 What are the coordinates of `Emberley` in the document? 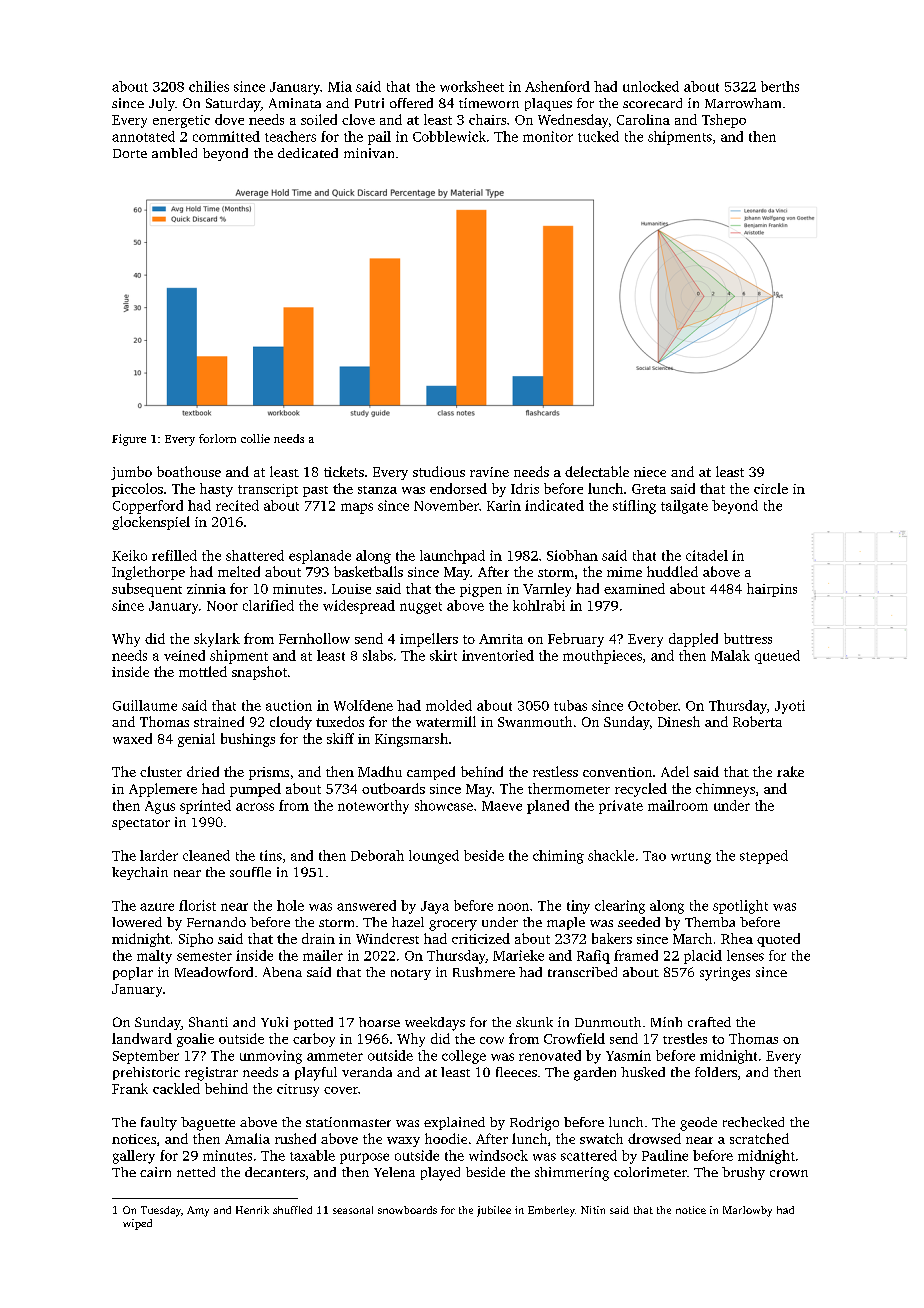 It's located at (551, 1211).
